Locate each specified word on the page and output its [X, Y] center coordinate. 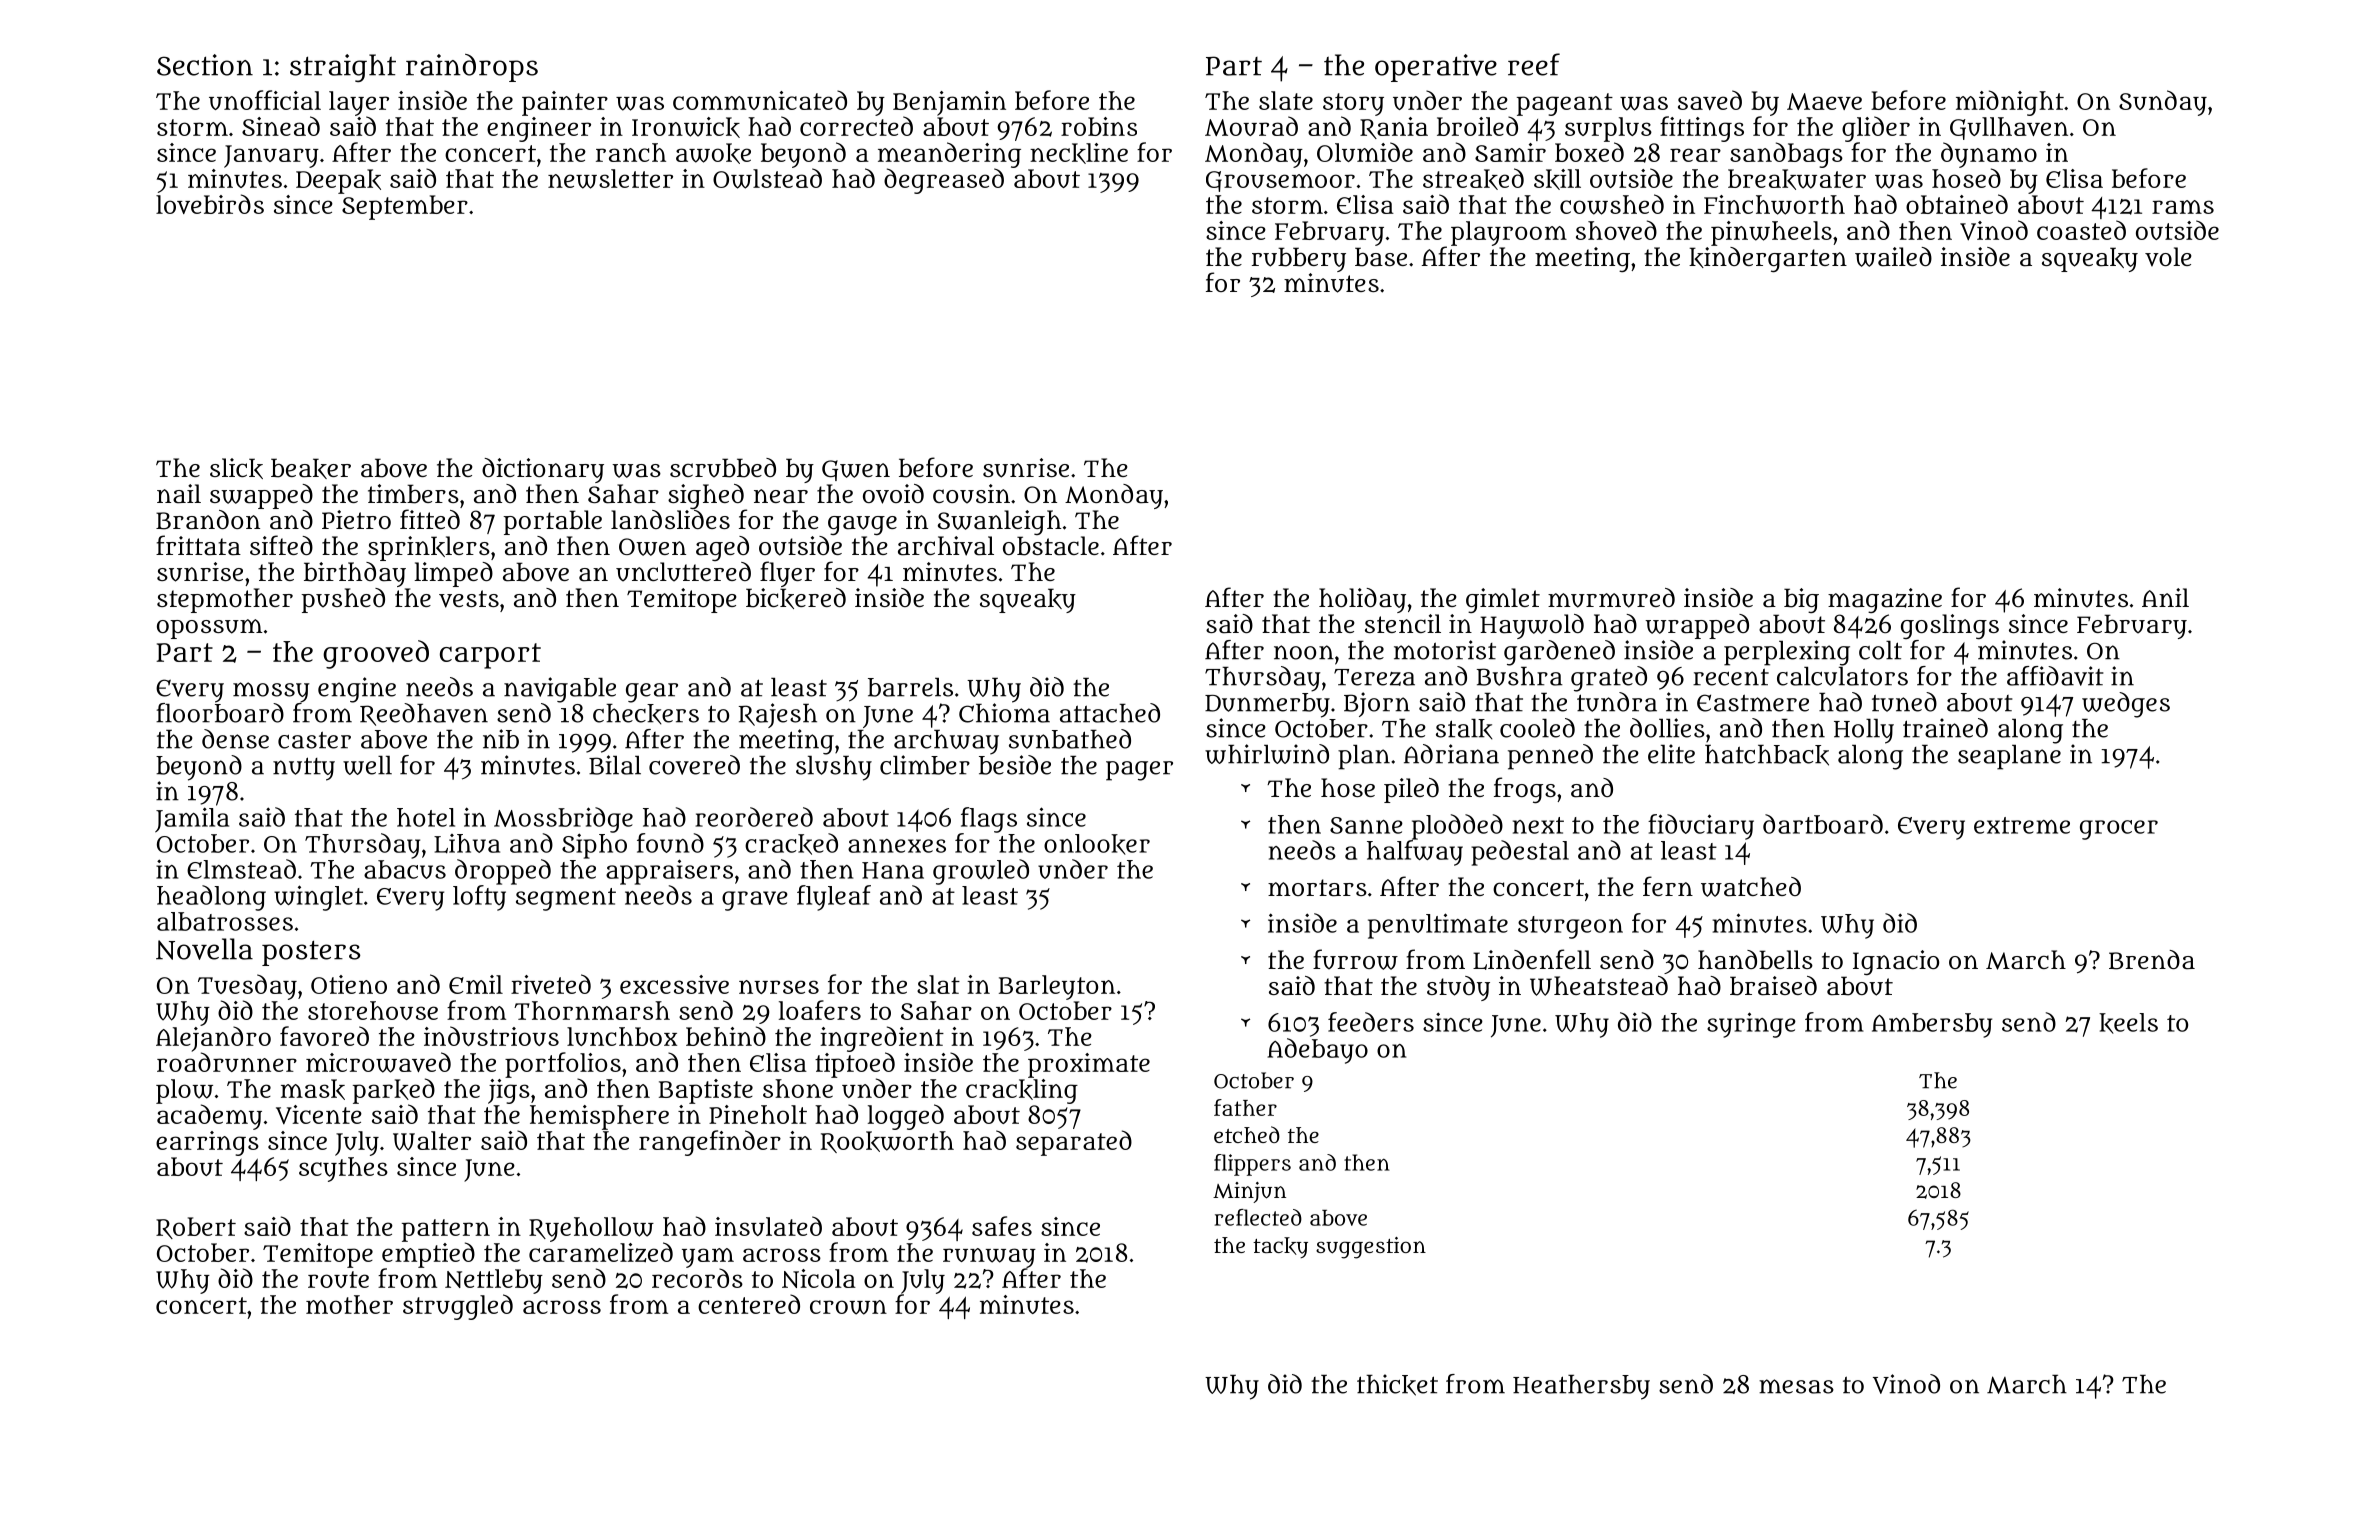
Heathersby [1581, 1387]
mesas [1796, 1386]
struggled [458, 1307]
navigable [560, 690]
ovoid [893, 494]
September [405, 207]
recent [1731, 677]
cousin [971, 494]
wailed [1893, 257]
